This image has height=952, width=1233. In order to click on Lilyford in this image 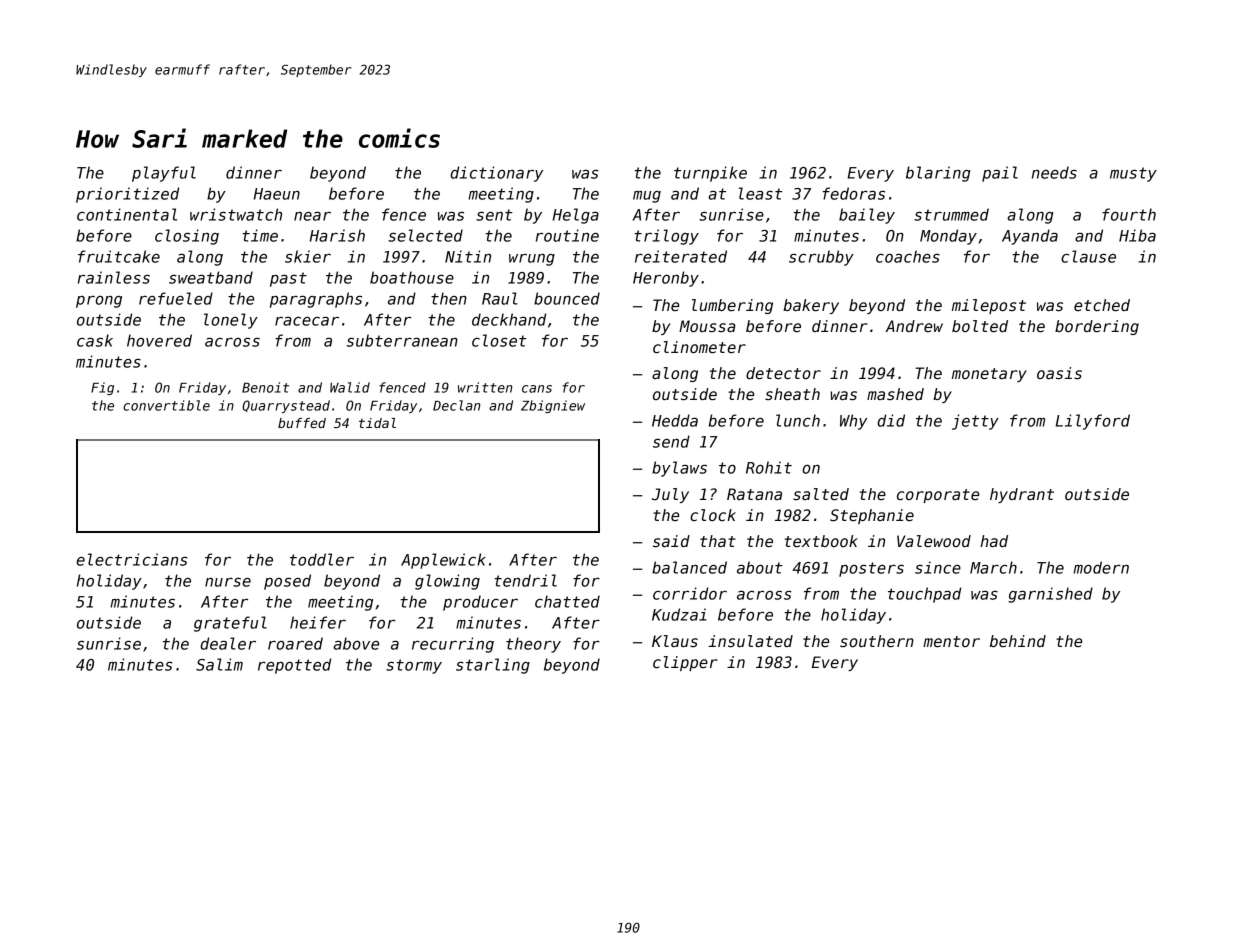, I will do `click(1093, 422)`.
